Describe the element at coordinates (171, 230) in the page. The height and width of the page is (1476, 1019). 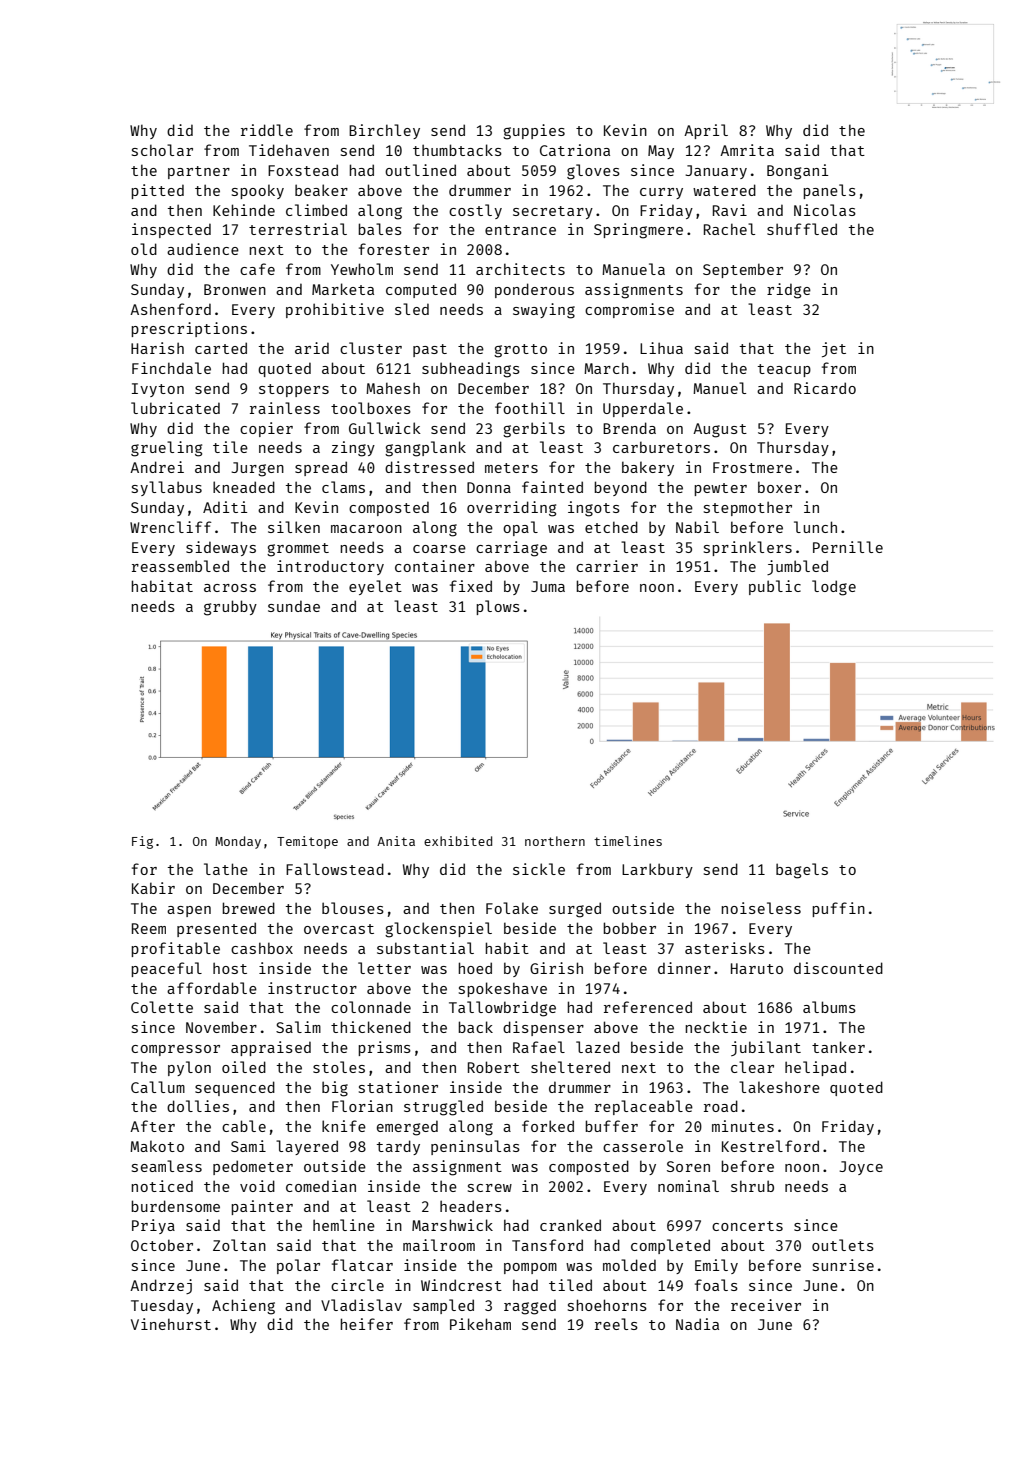
I see `inspected` at that location.
